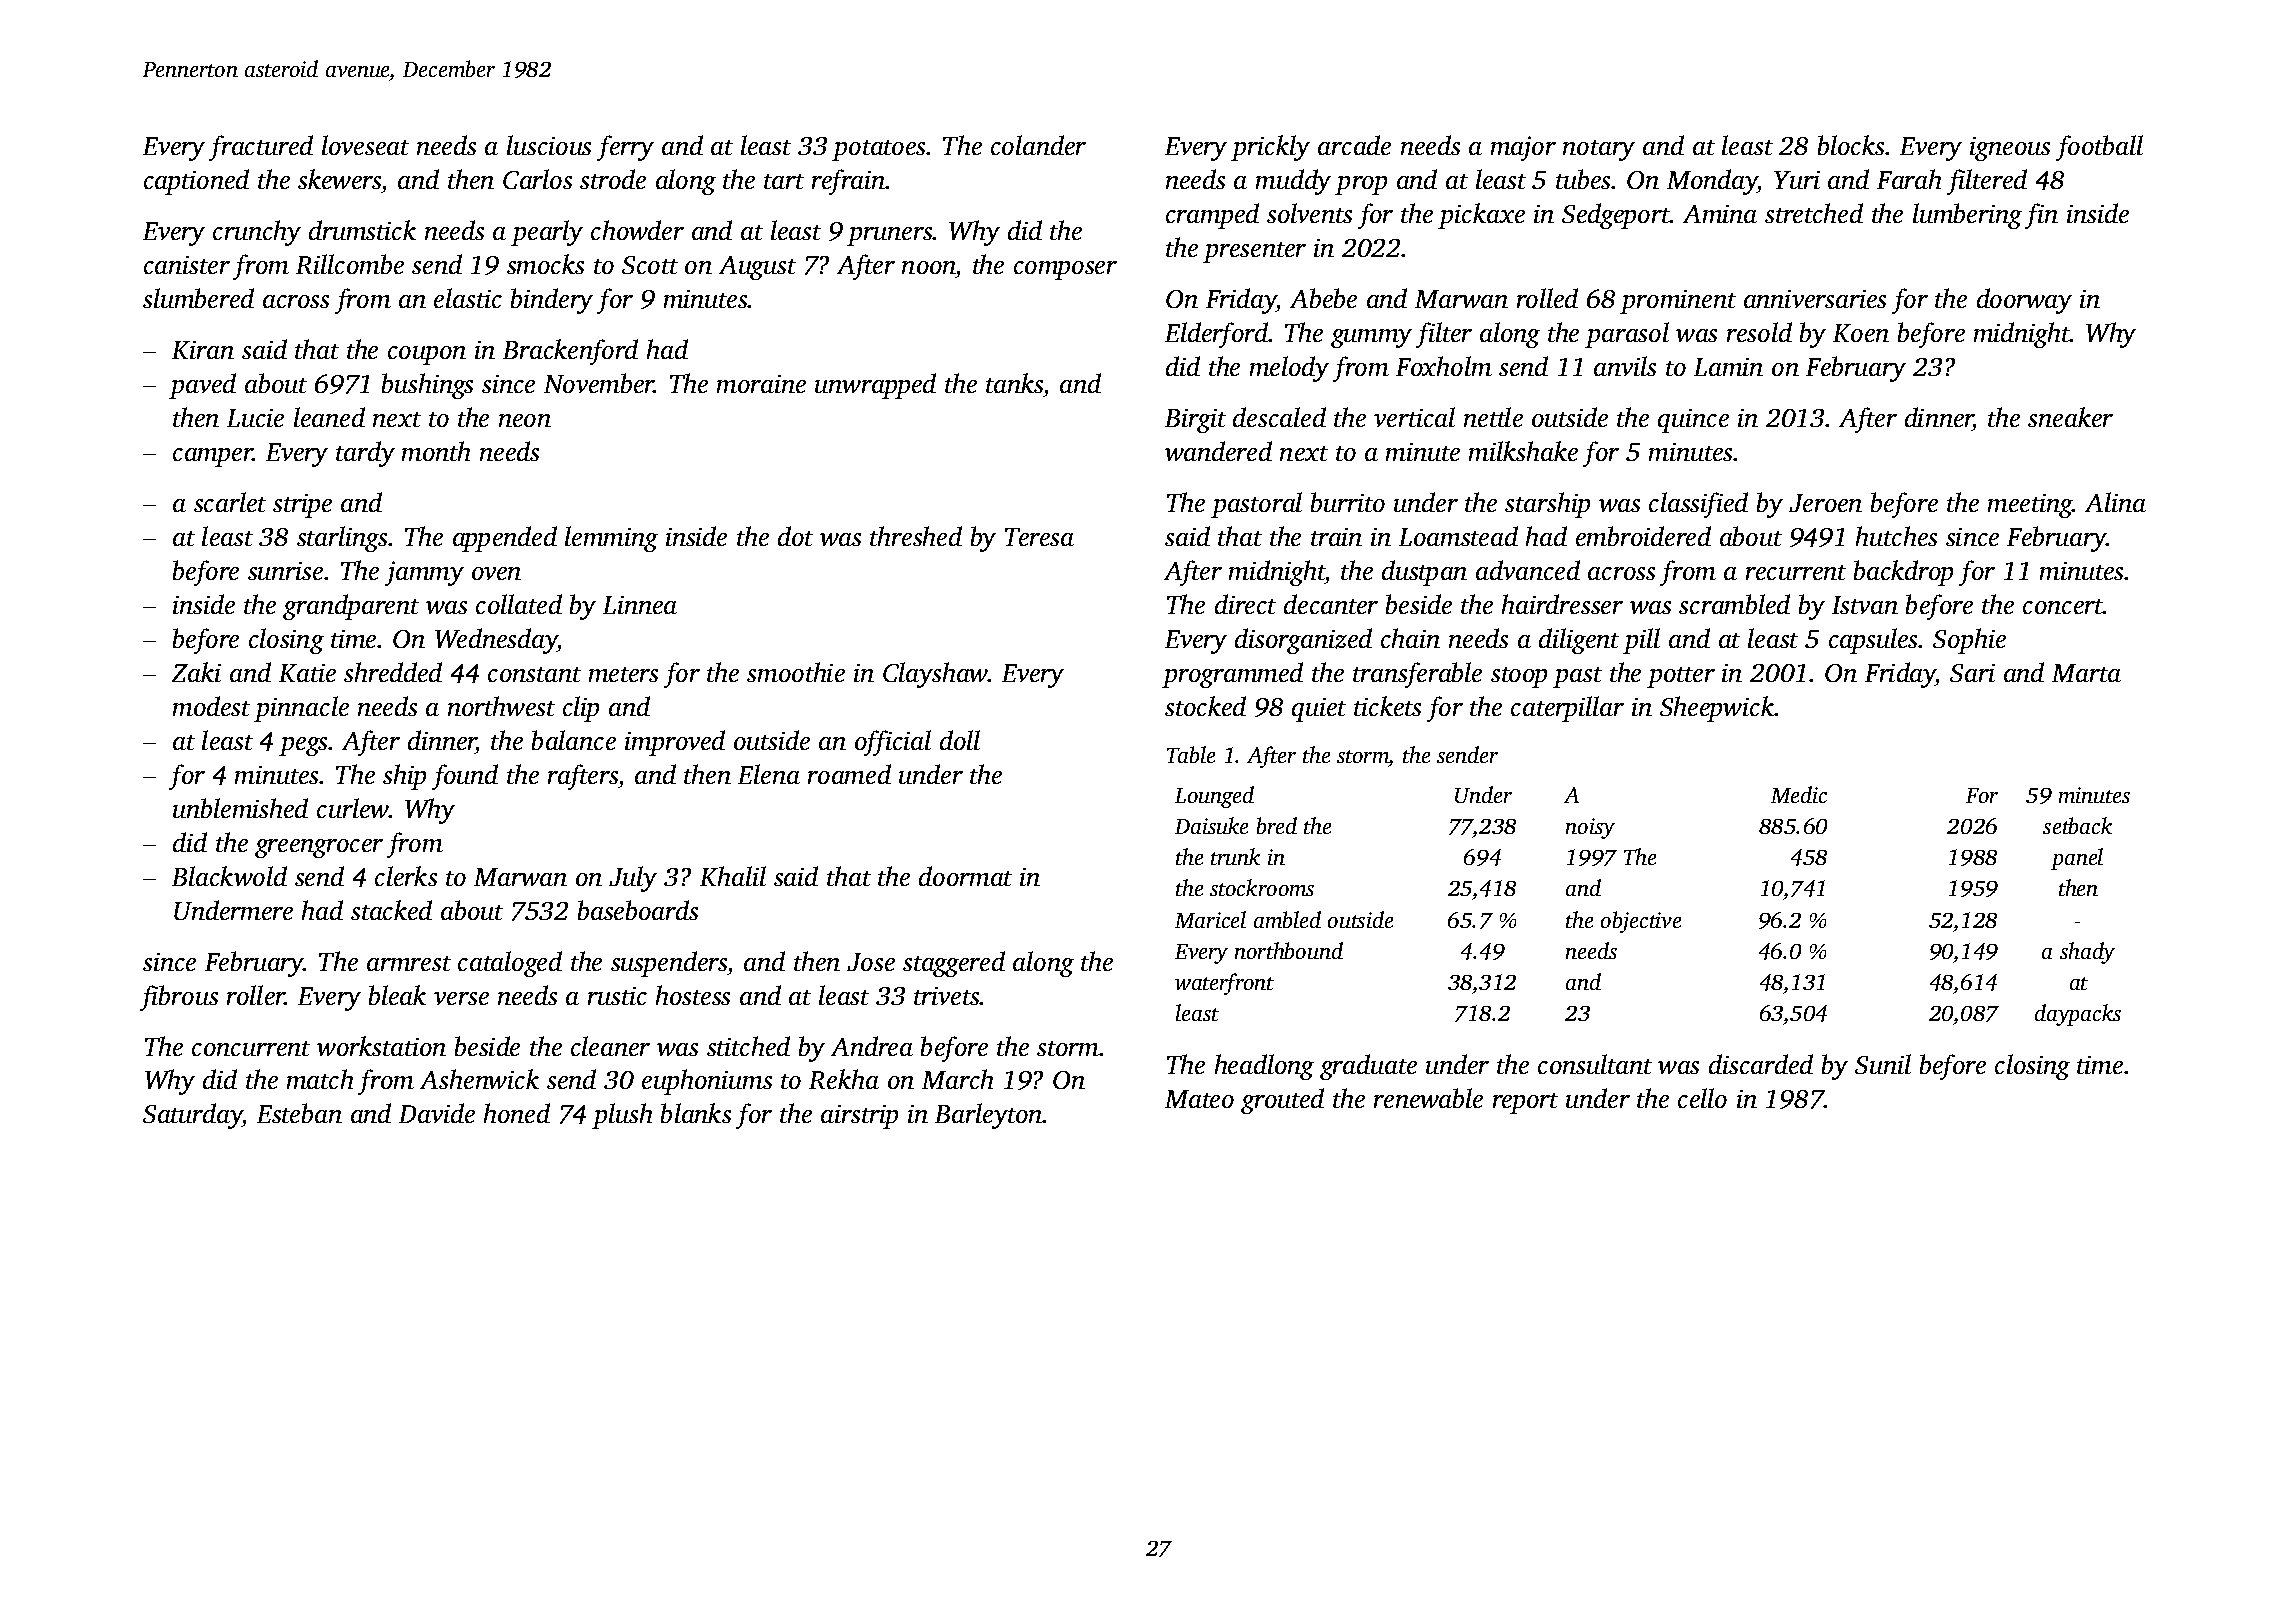 This screenshot has height=1620, width=2292. Describe the element at coordinates (611, 539) in the screenshot. I see `lemming` at that location.
